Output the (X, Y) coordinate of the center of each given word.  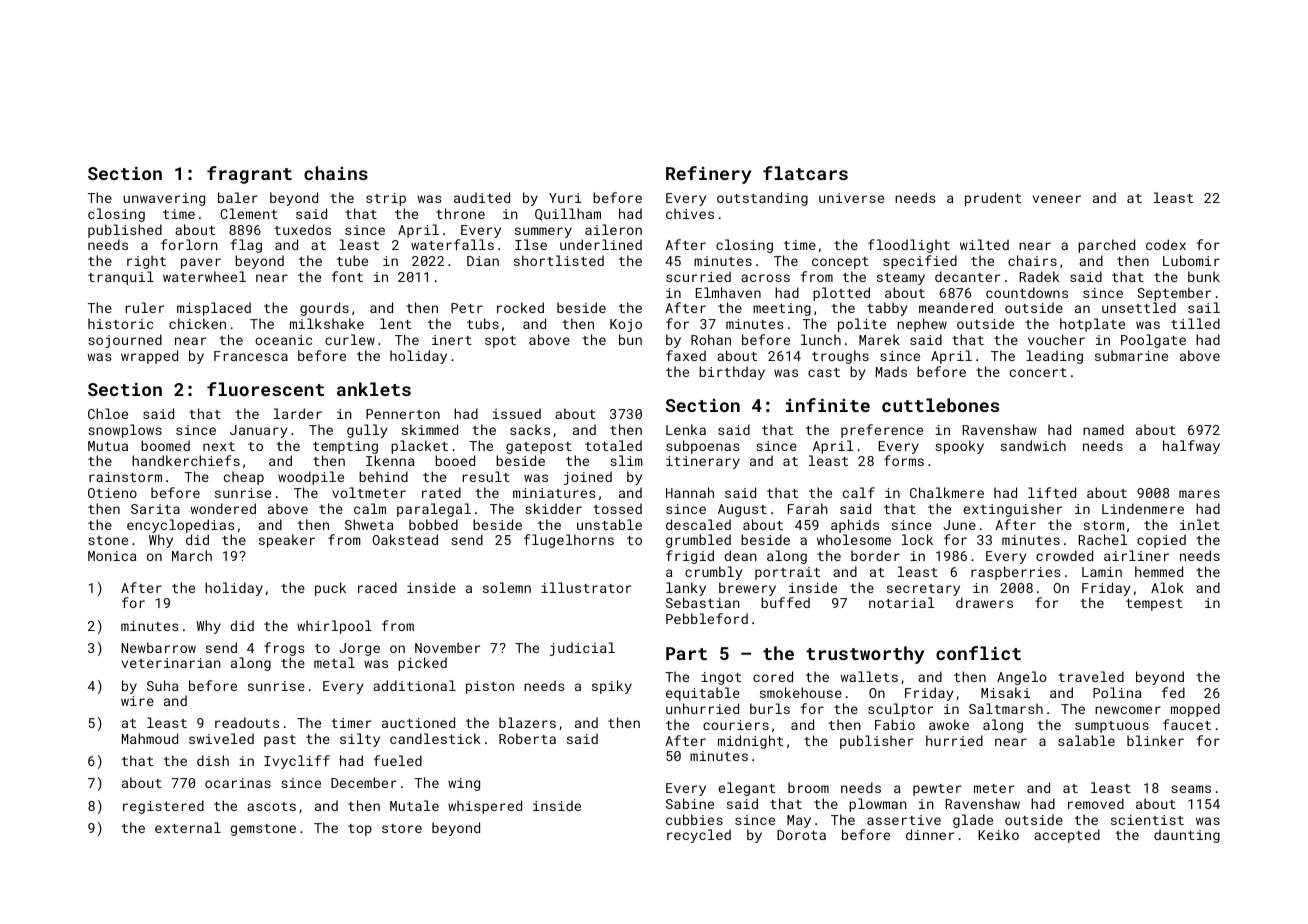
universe (851, 198)
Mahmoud (150, 738)
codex (1166, 244)
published (125, 231)
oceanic (283, 340)
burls (770, 708)
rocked (520, 307)
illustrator (586, 587)
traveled (1091, 676)
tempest (1154, 605)
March (192, 555)
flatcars (805, 173)
